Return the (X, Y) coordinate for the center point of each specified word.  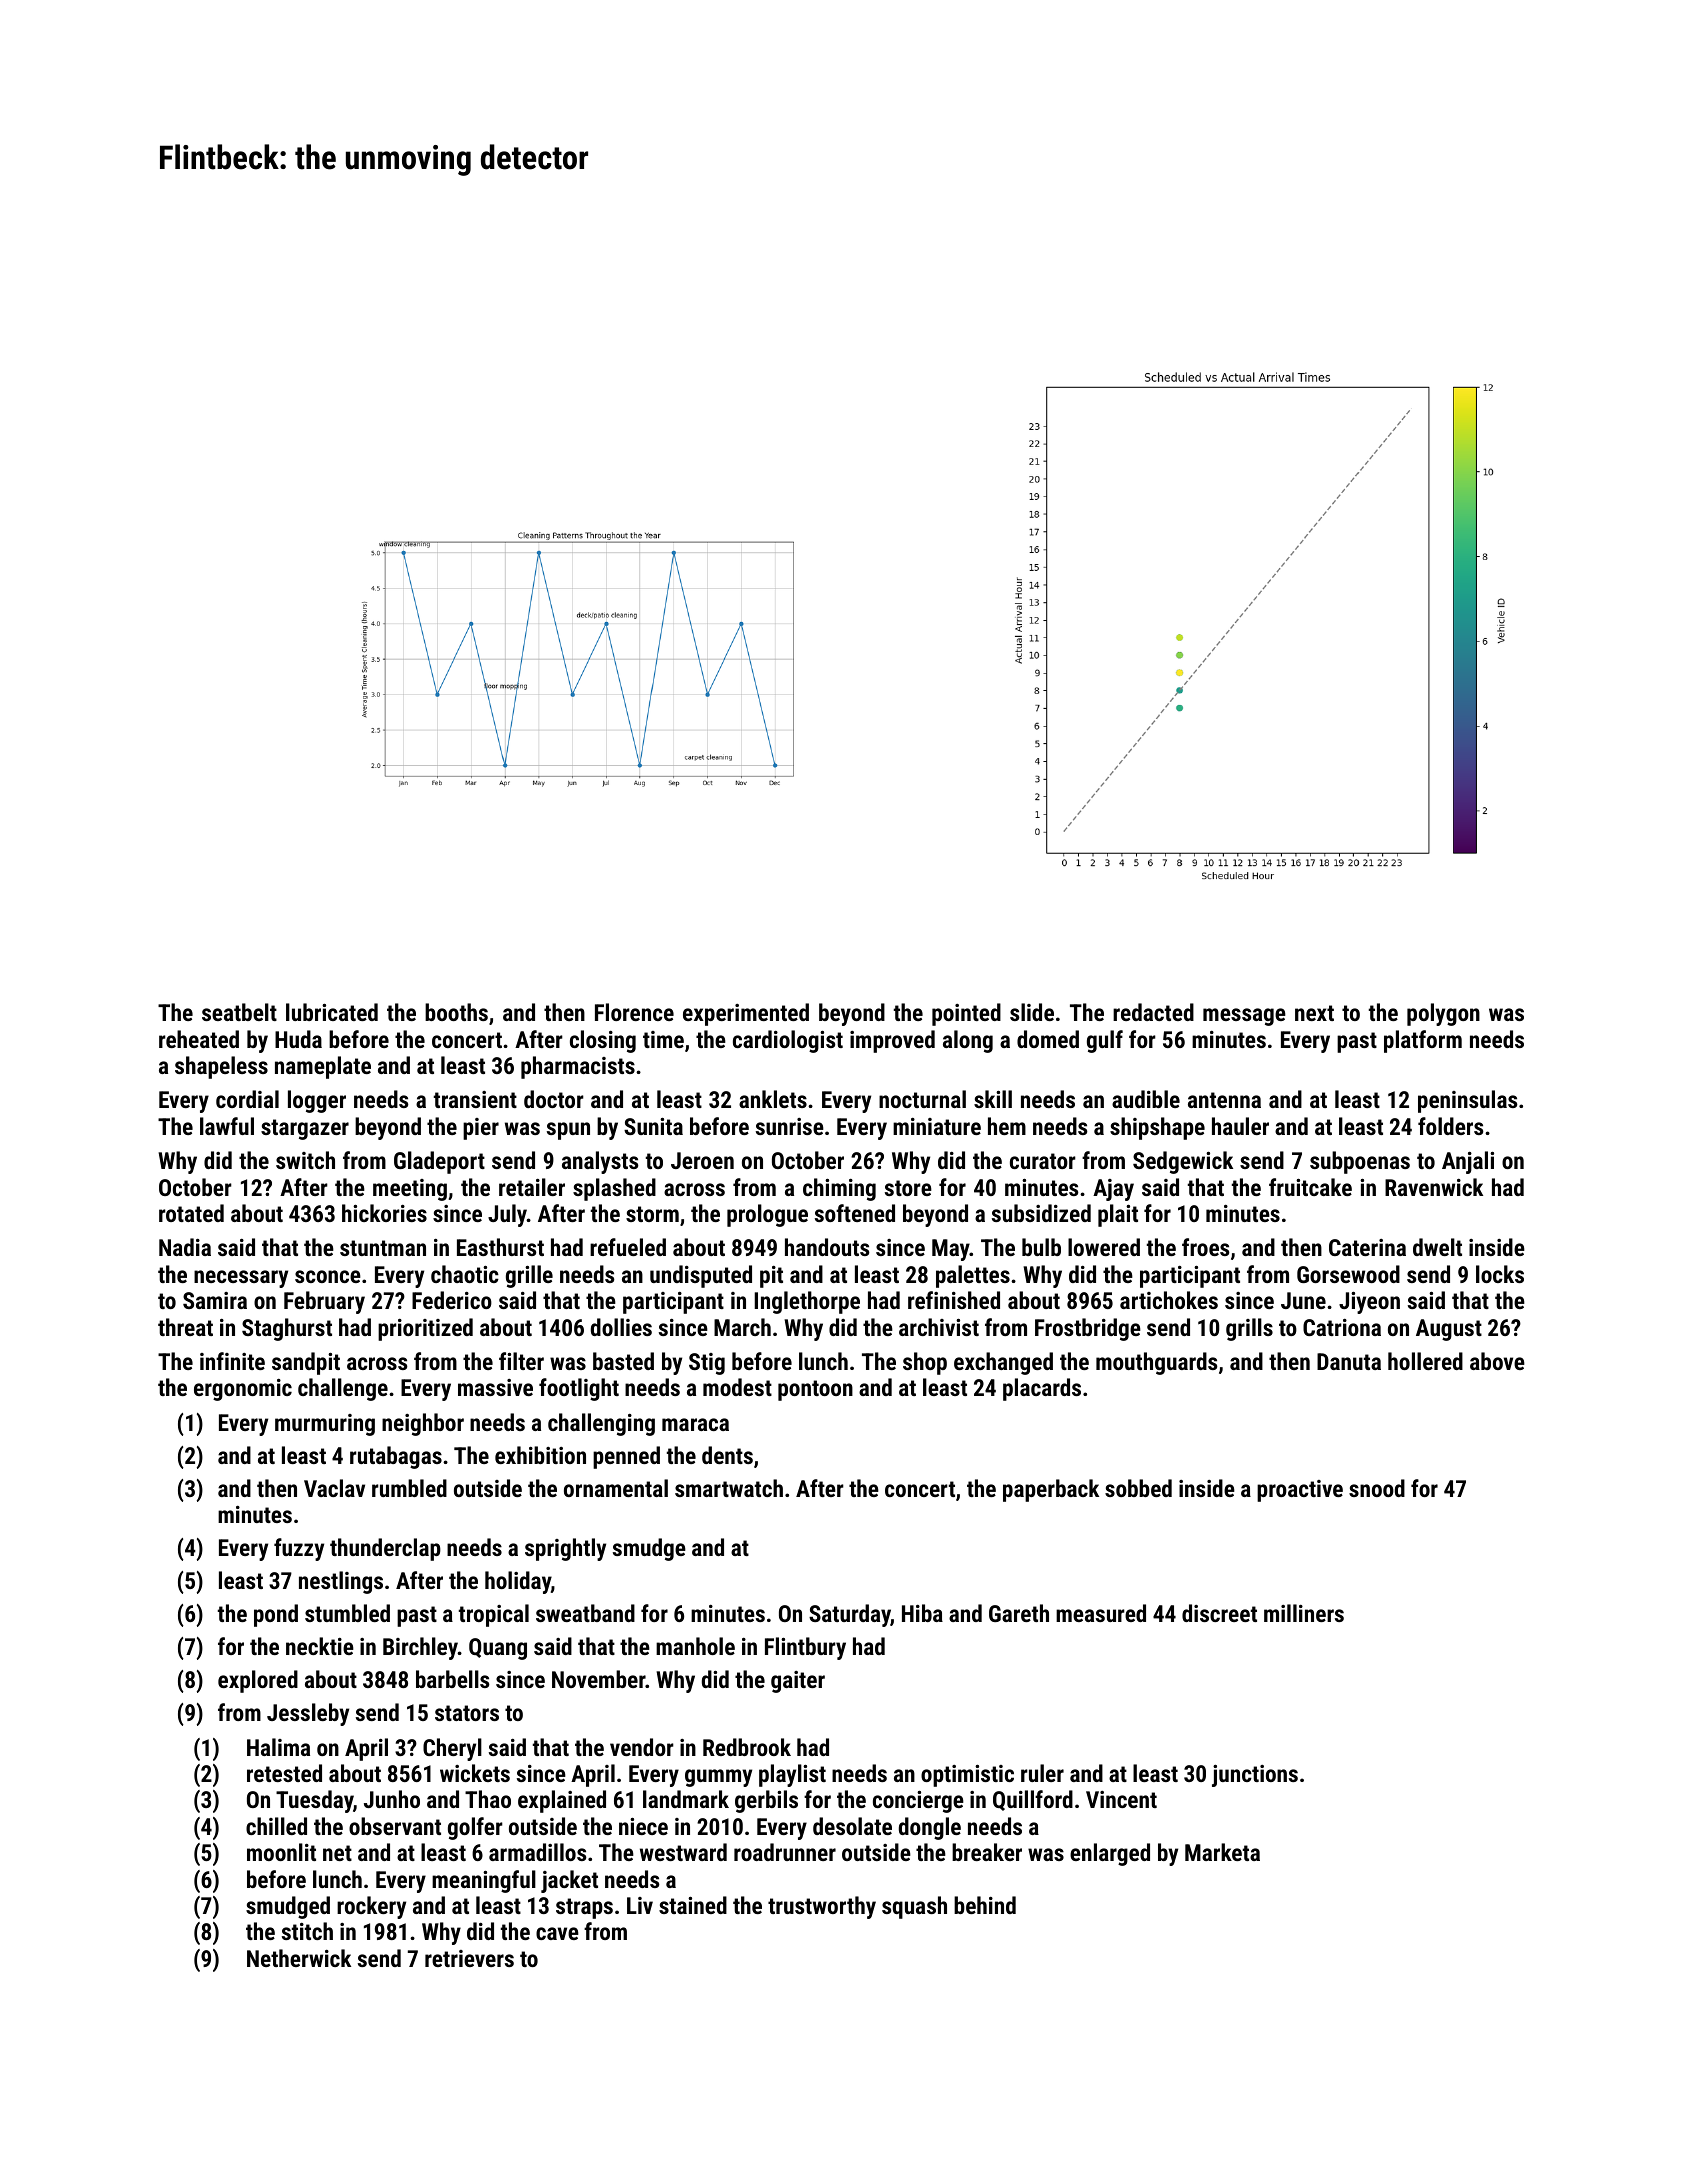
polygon (1443, 1014)
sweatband (585, 1613)
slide (1032, 1012)
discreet (1219, 1613)
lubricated (332, 1012)
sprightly (565, 1549)
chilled (276, 1826)
